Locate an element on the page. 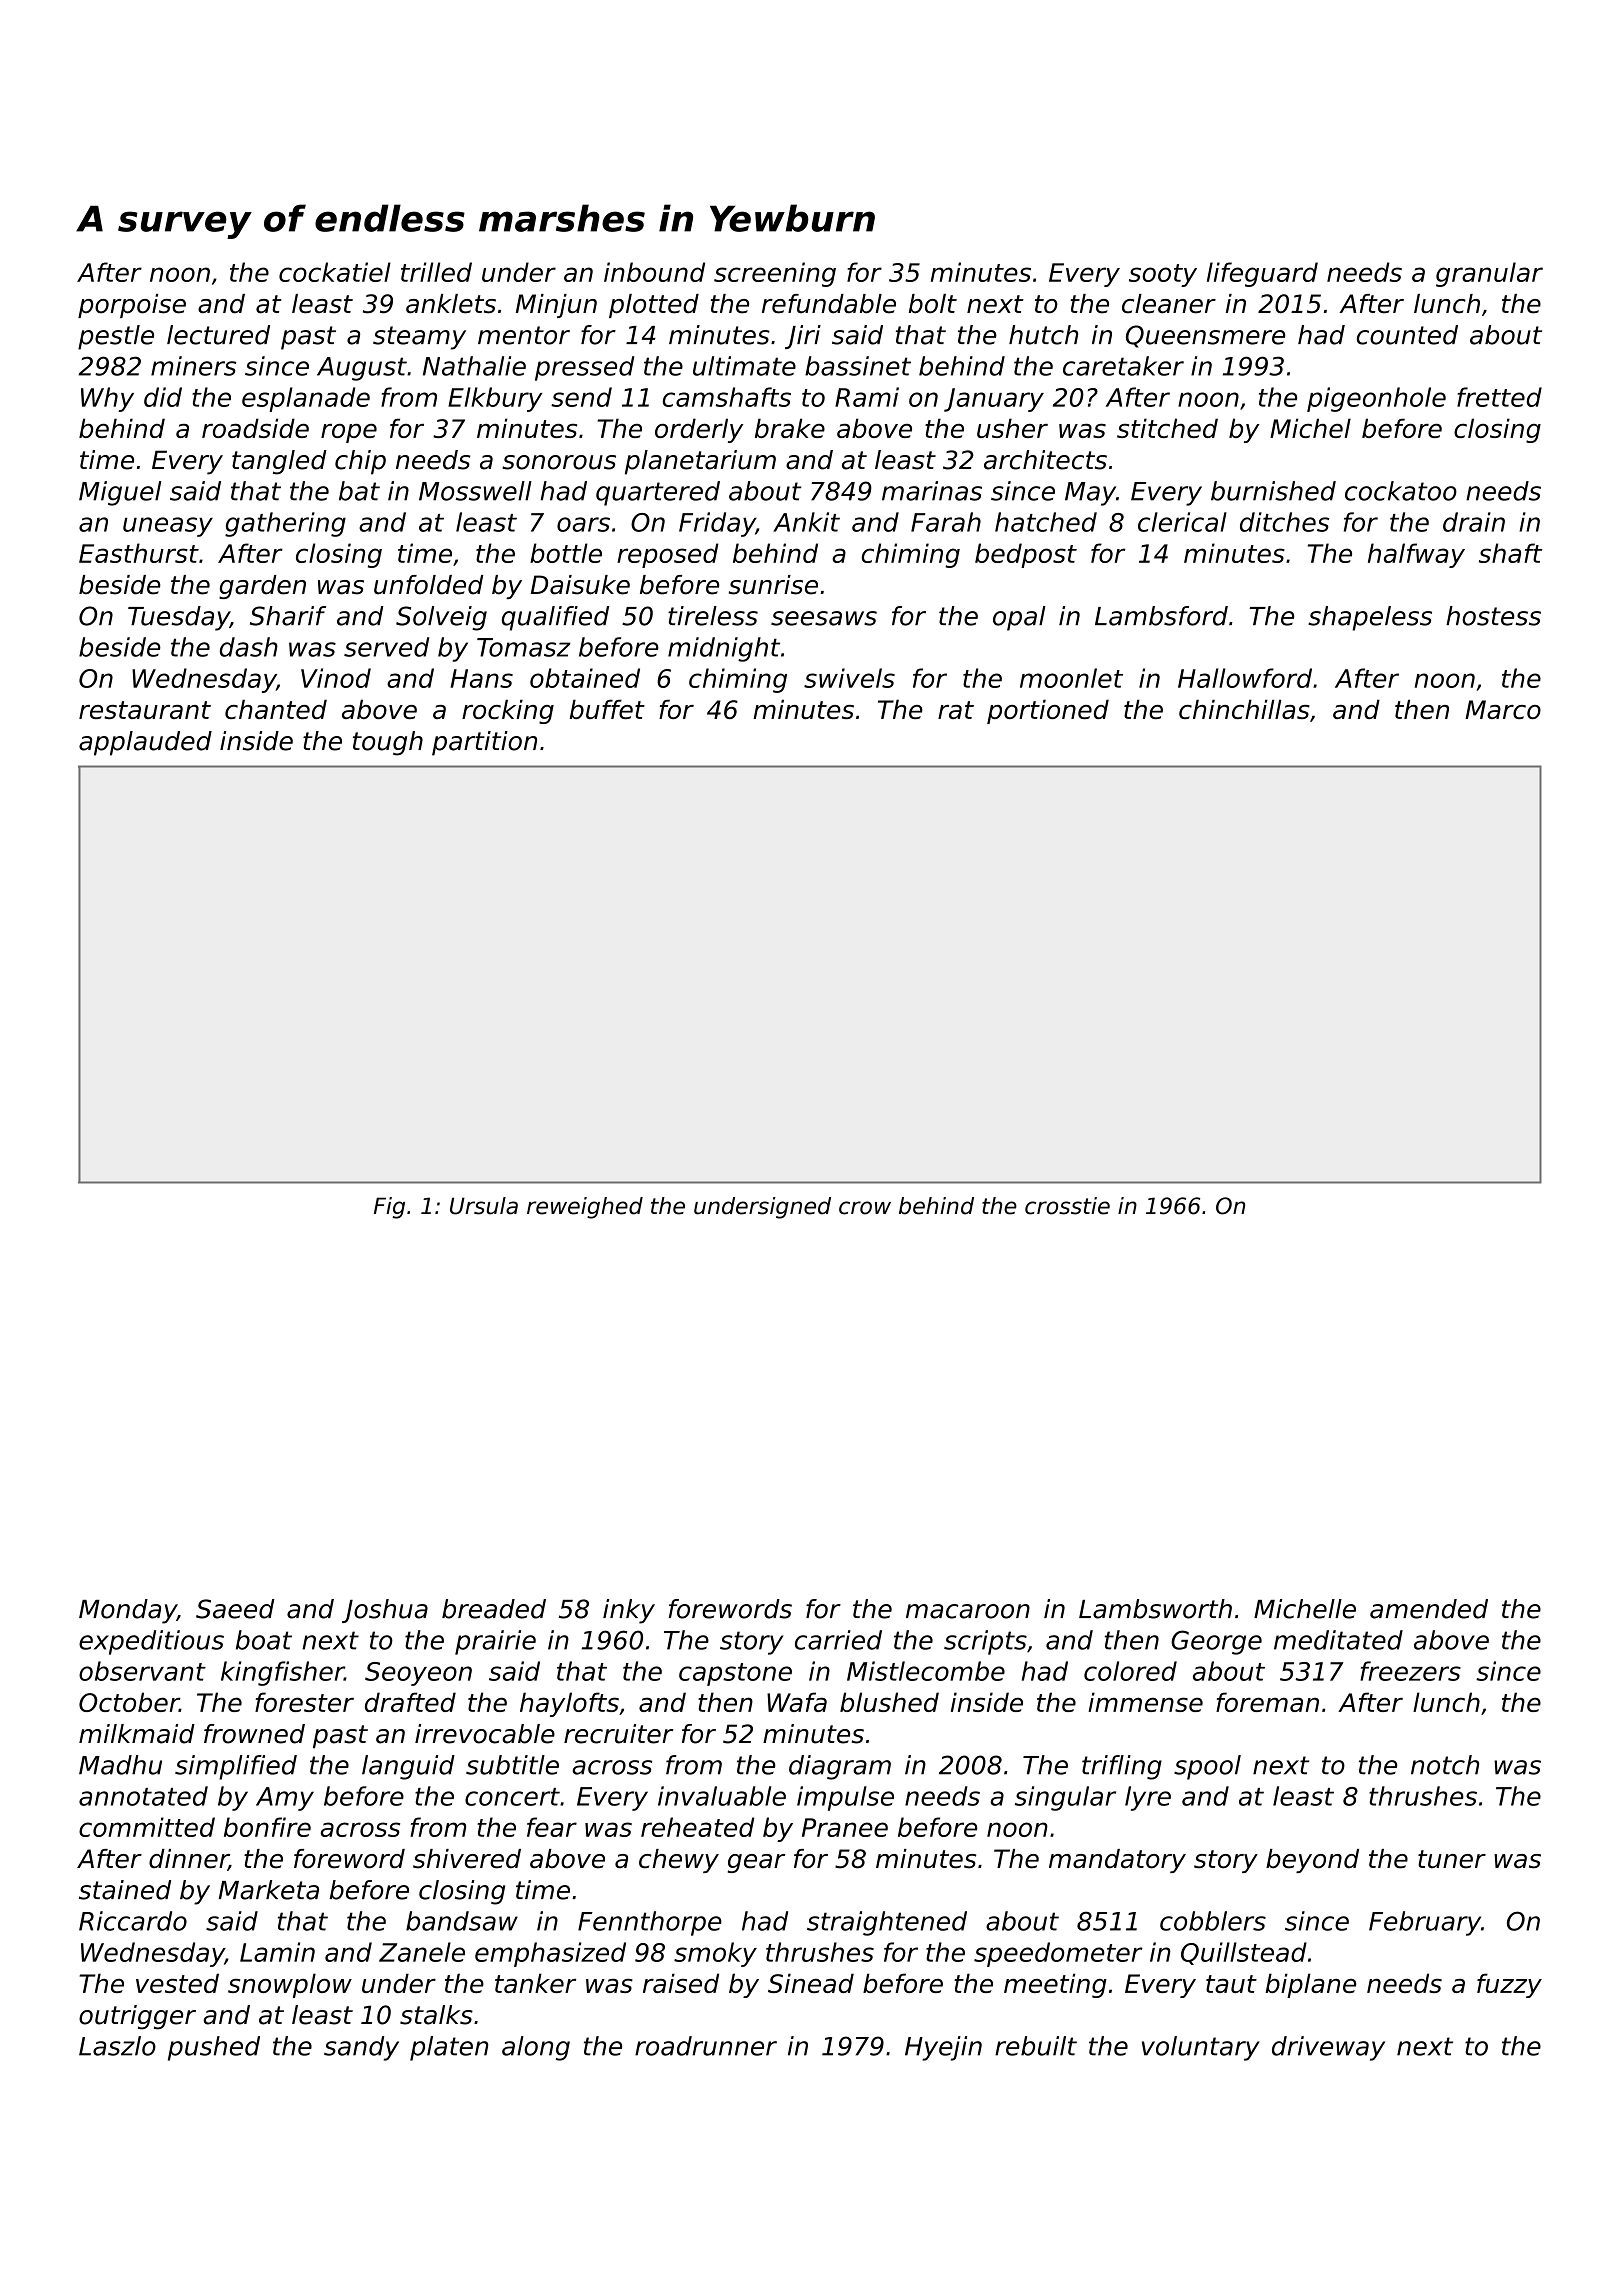  inky is located at coordinates (629, 1611).
